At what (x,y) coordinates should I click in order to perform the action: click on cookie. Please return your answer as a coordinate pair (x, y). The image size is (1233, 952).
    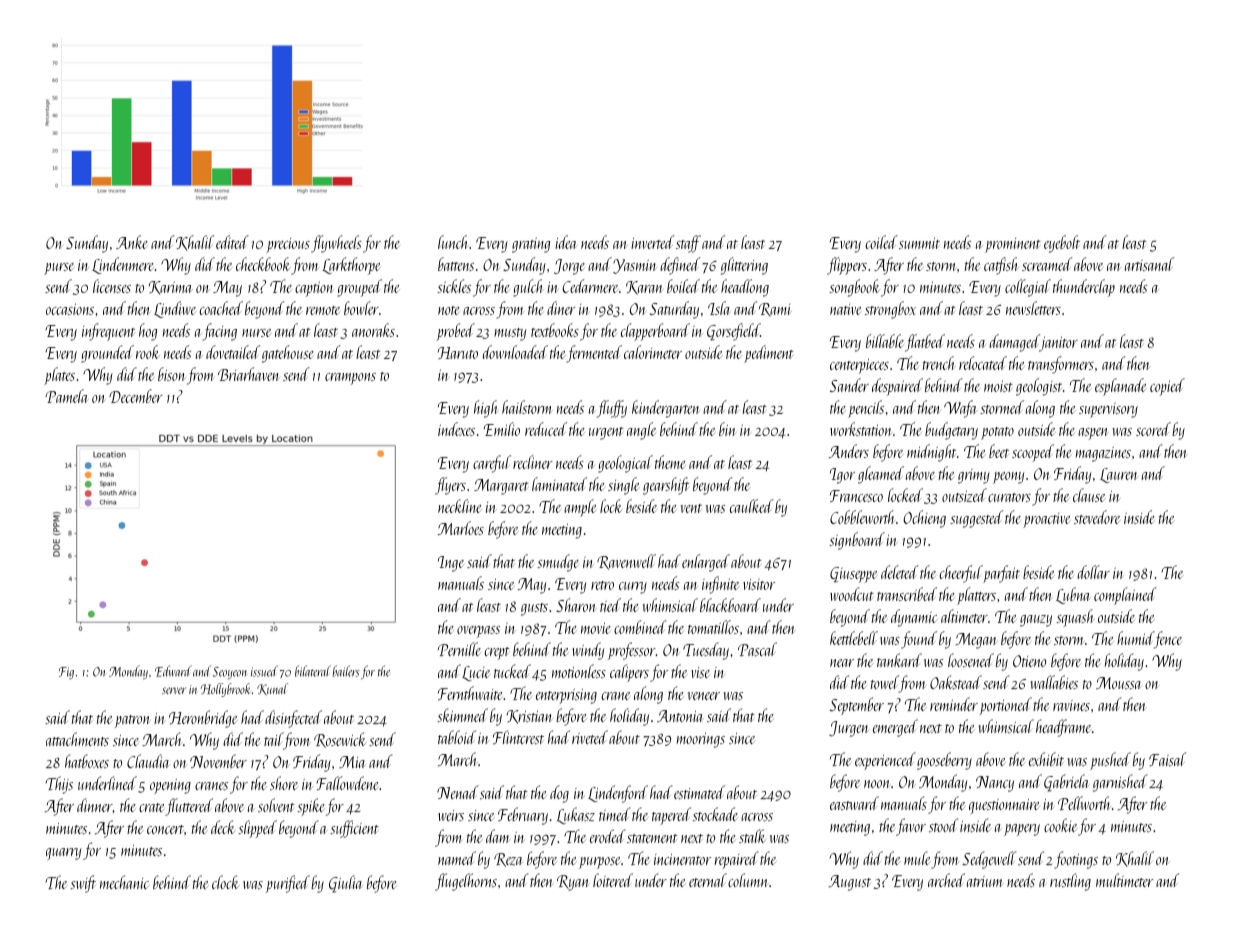
    Looking at the image, I should click on (1060, 825).
